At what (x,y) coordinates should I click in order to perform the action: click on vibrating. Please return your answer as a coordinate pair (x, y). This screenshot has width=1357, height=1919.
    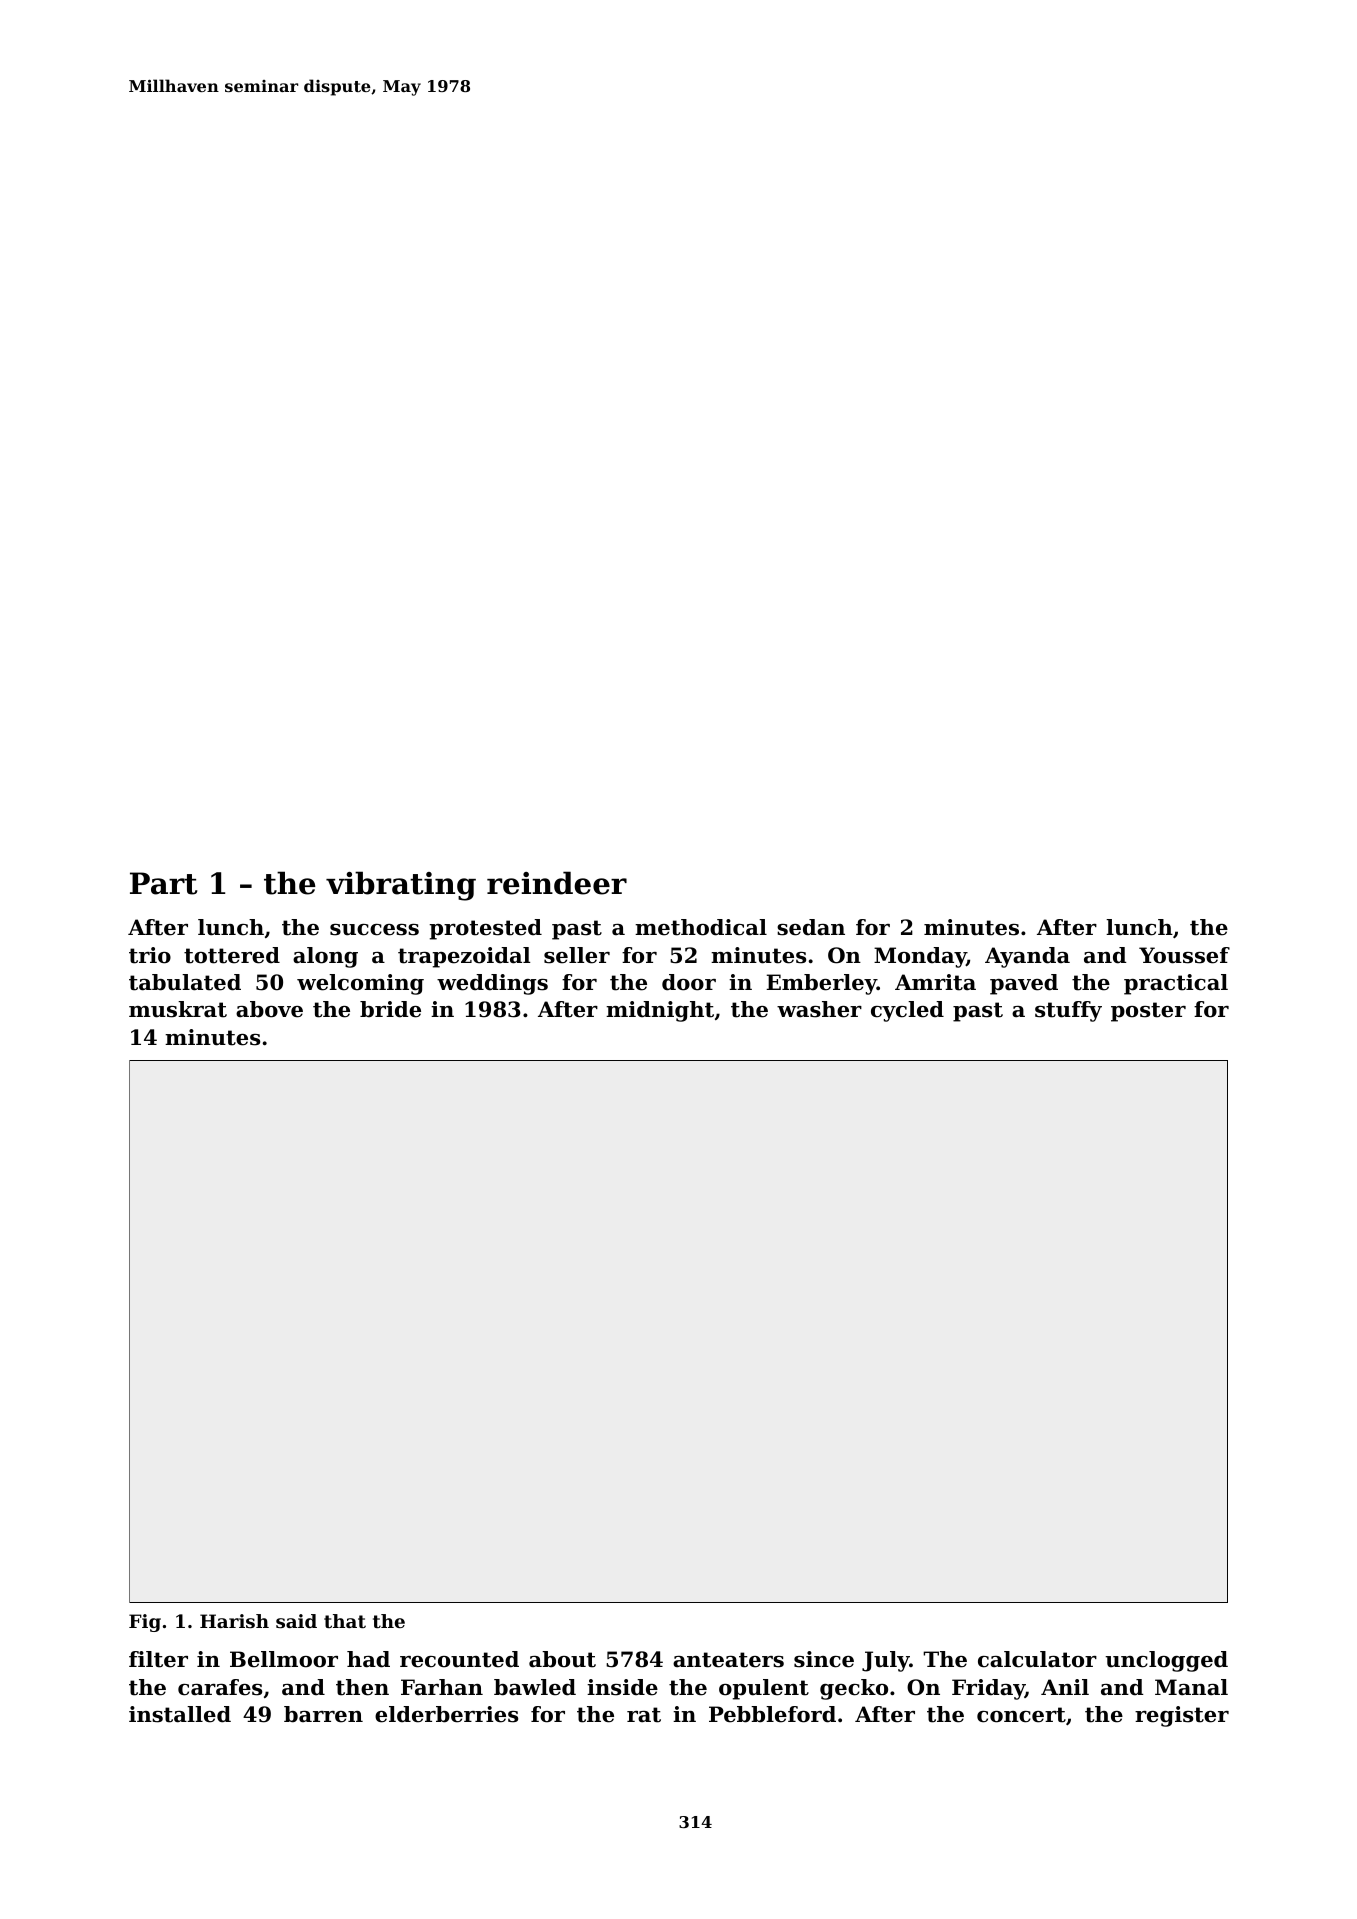
    Looking at the image, I should click on (401, 886).
